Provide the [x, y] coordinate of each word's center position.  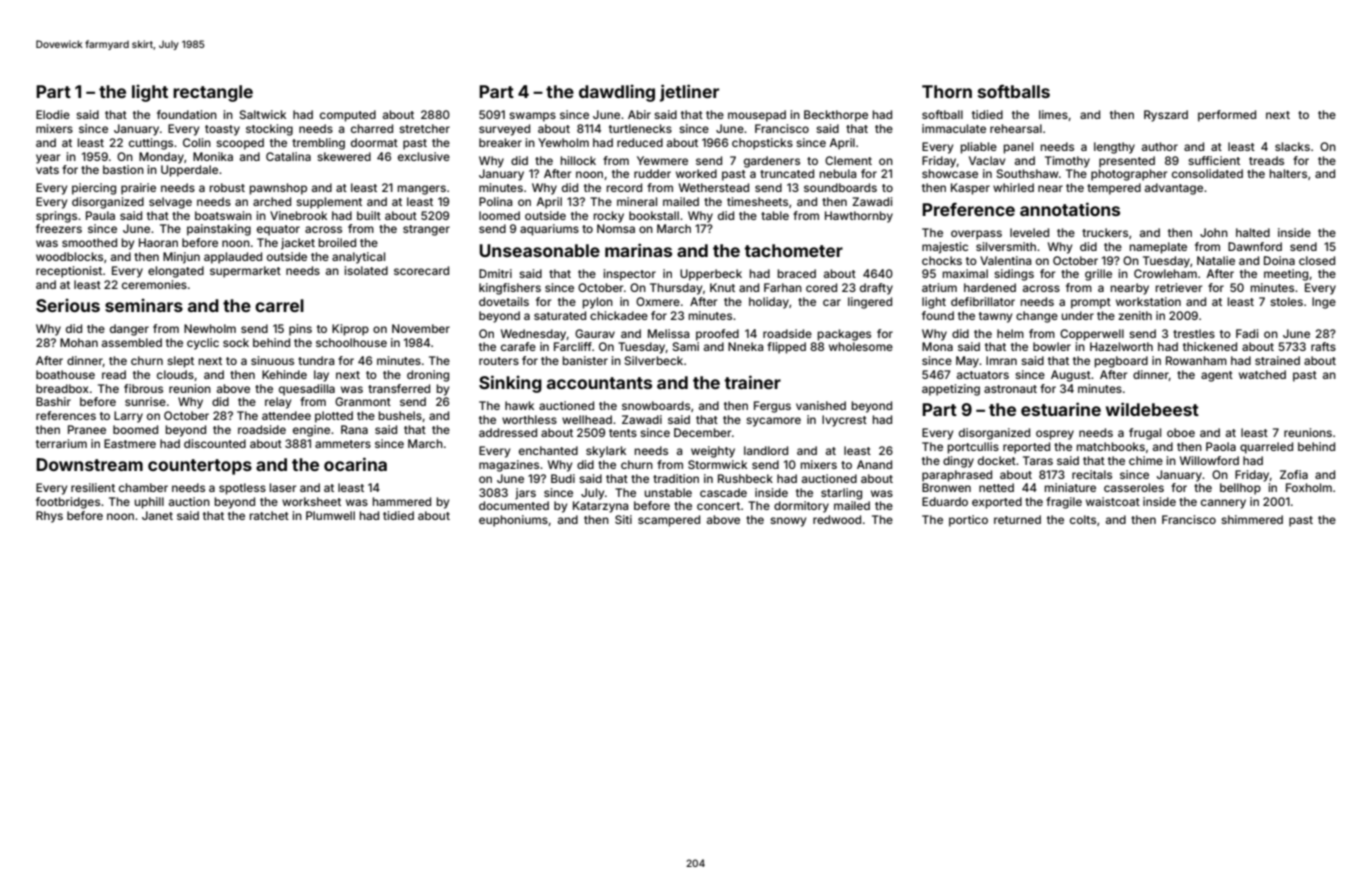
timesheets [757, 201]
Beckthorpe [836, 116]
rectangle [213, 93]
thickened [1210, 346]
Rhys [49, 517]
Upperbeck [711, 275]
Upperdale [189, 171]
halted [1253, 232]
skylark [606, 452]
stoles [1286, 301]
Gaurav [595, 333]
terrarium [61, 443]
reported [1026, 448]
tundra [316, 360]
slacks [1292, 146]
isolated [366, 270]
